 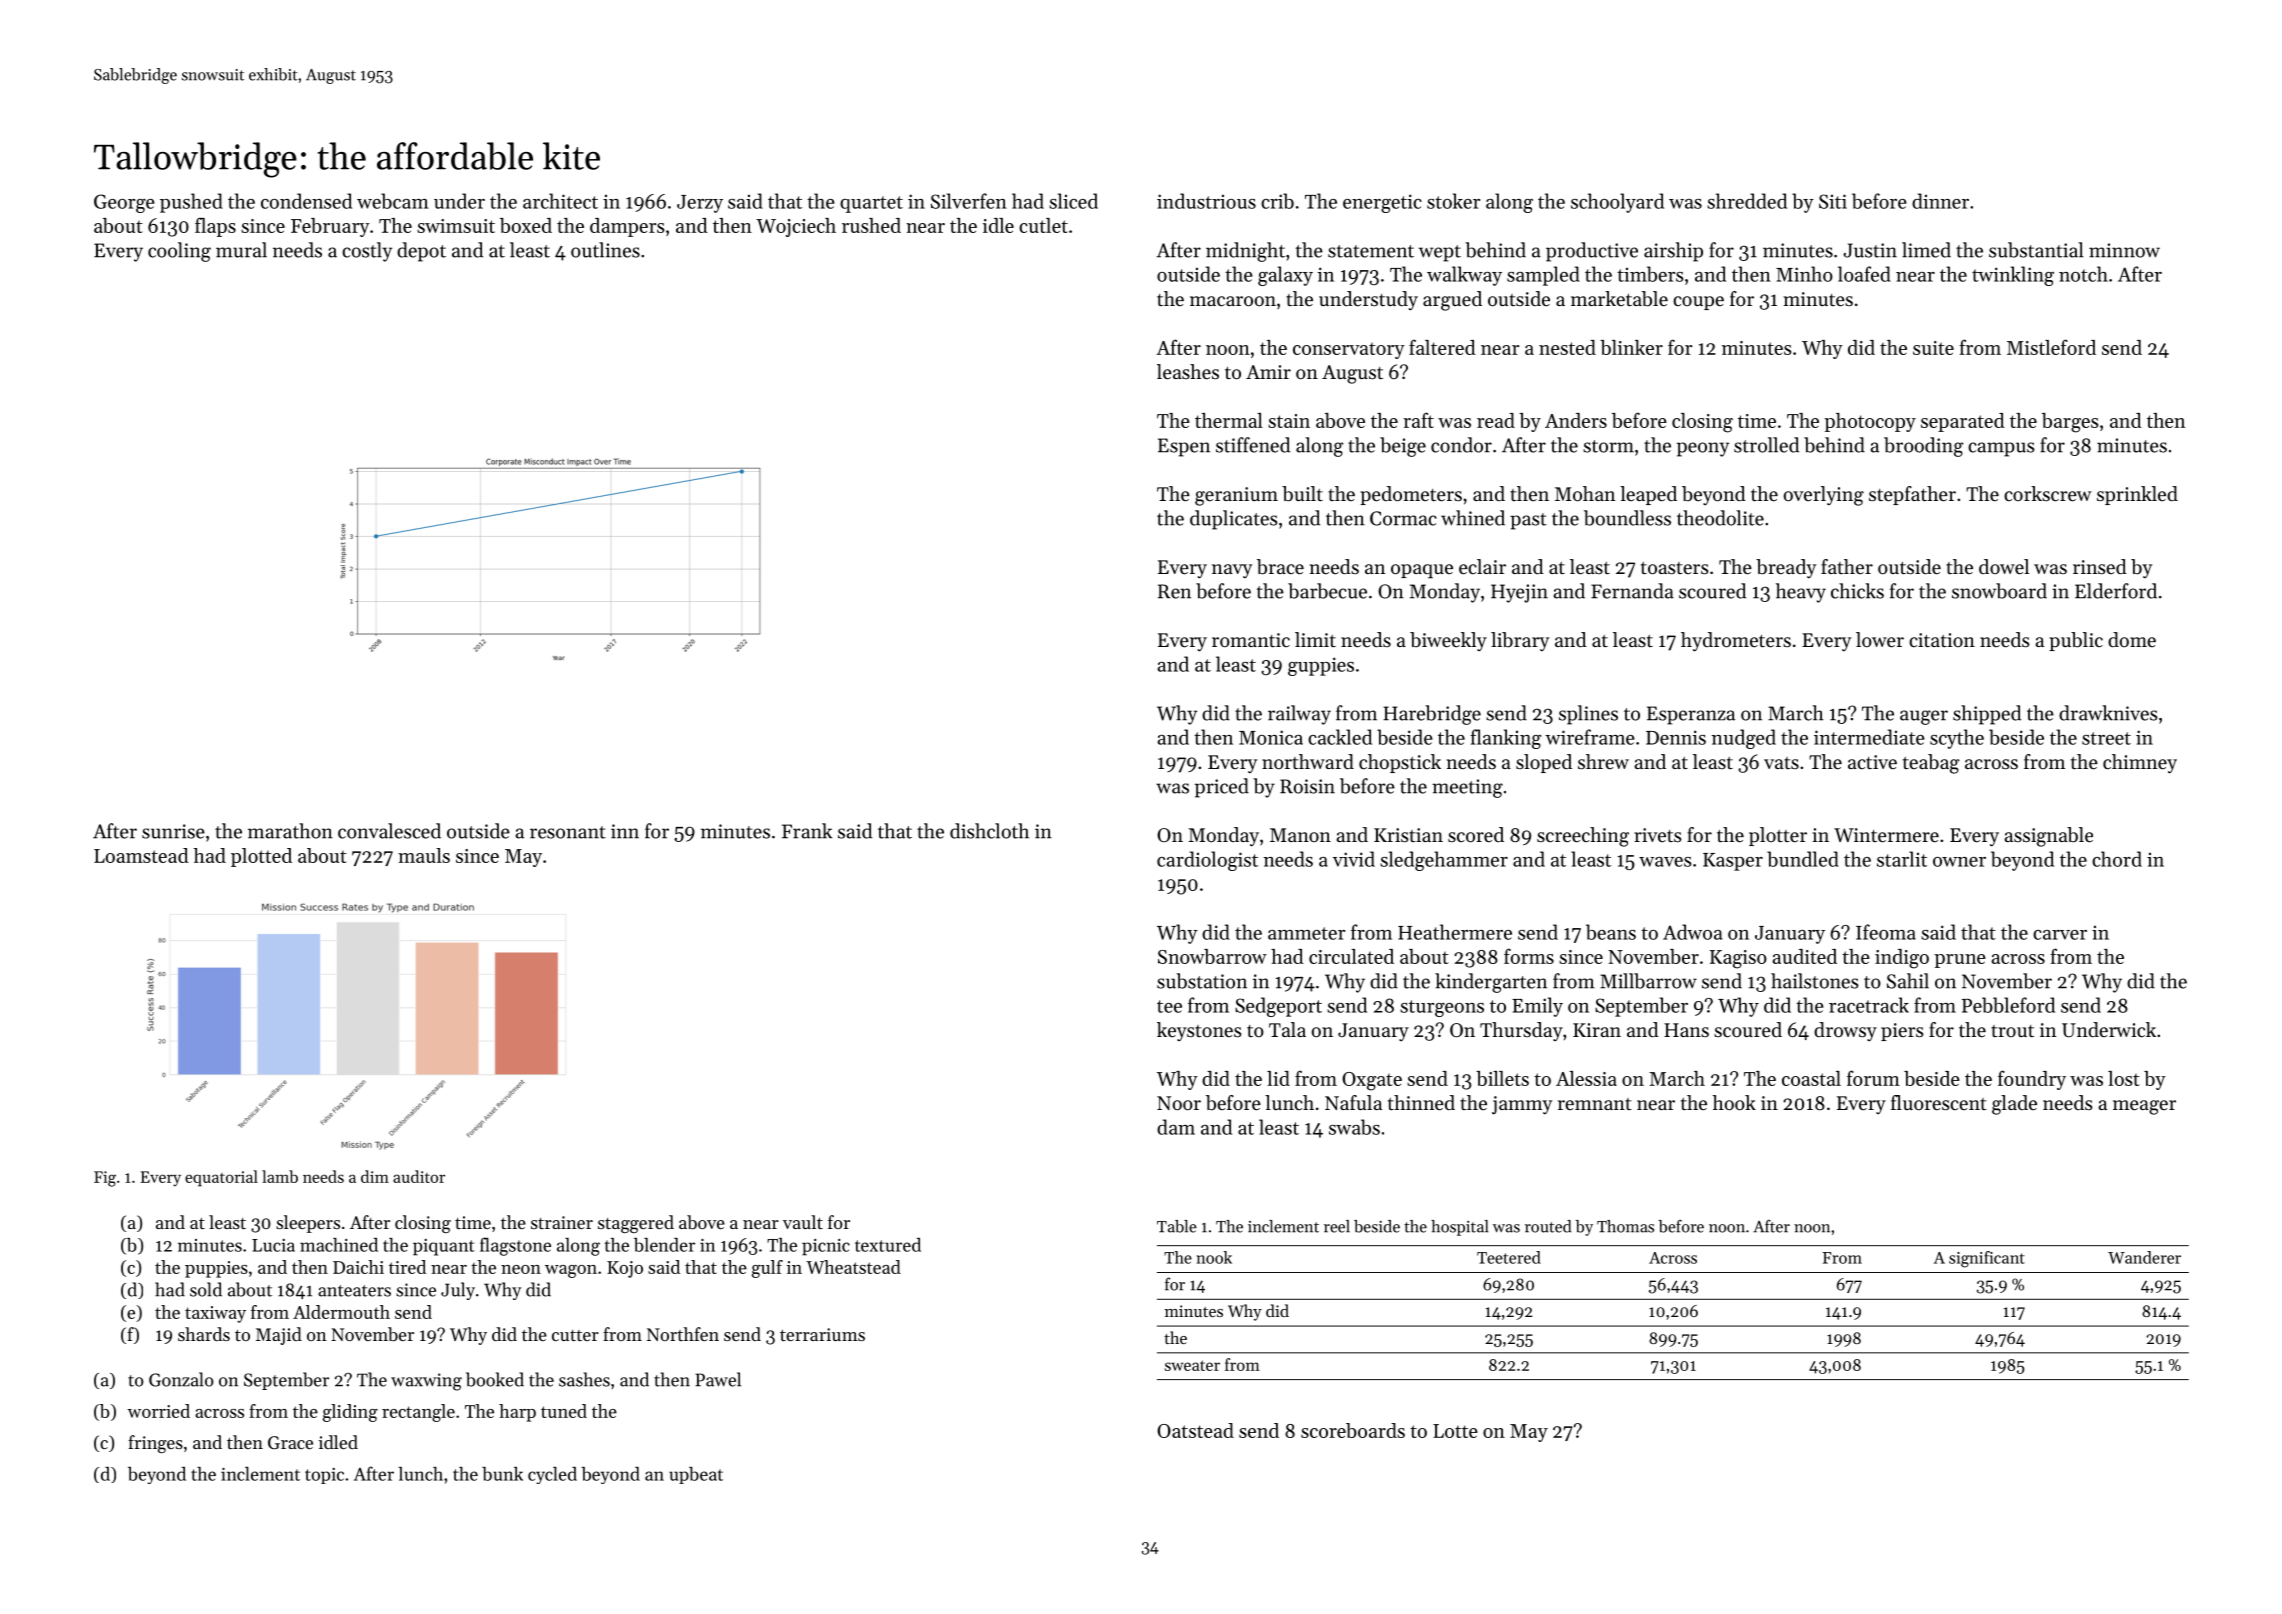 I want to click on fringes, so click(x=155, y=1444).
